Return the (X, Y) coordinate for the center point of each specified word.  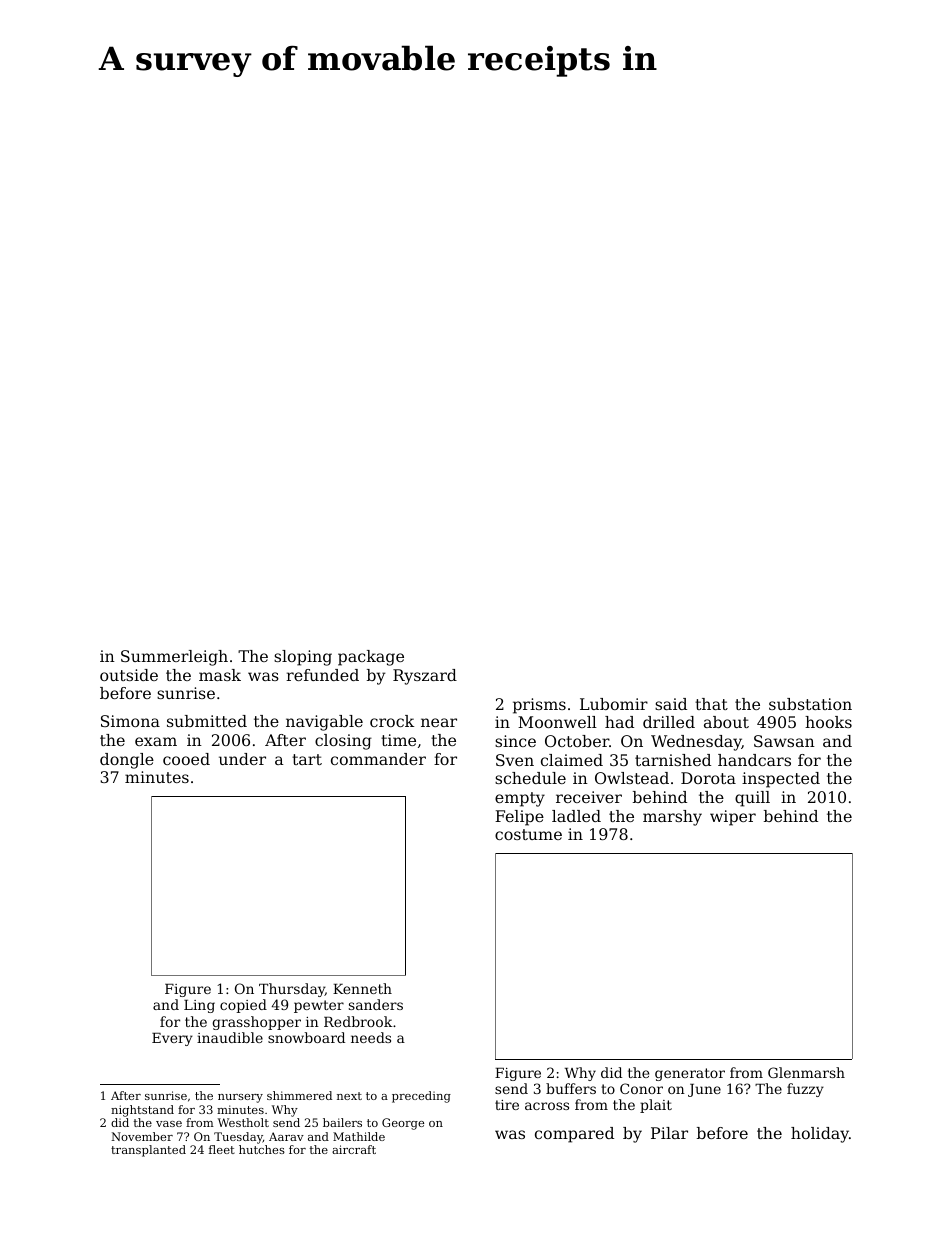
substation (810, 704)
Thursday (292, 990)
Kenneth (362, 988)
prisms (539, 706)
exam (156, 741)
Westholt (243, 1122)
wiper (733, 818)
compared (574, 1135)
